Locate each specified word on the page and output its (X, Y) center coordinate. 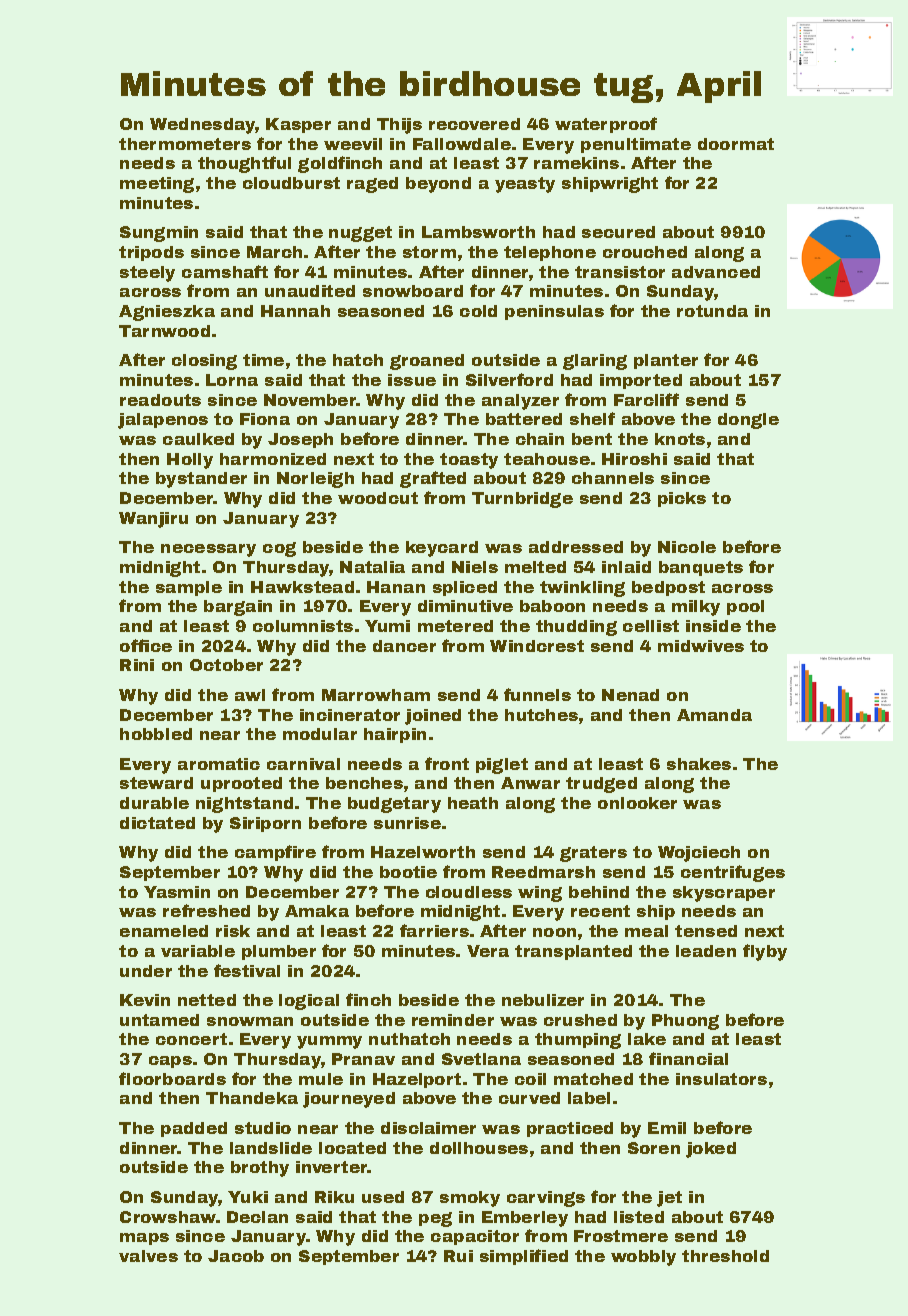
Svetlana (481, 1059)
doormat (736, 144)
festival (247, 970)
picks (682, 499)
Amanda (714, 715)
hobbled (156, 734)
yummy (329, 1042)
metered (455, 626)
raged (372, 185)
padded (194, 1129)
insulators (721, 1079)
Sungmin (159, 234)
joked (711, 1150)
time (263, 360)
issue (412, 380)
